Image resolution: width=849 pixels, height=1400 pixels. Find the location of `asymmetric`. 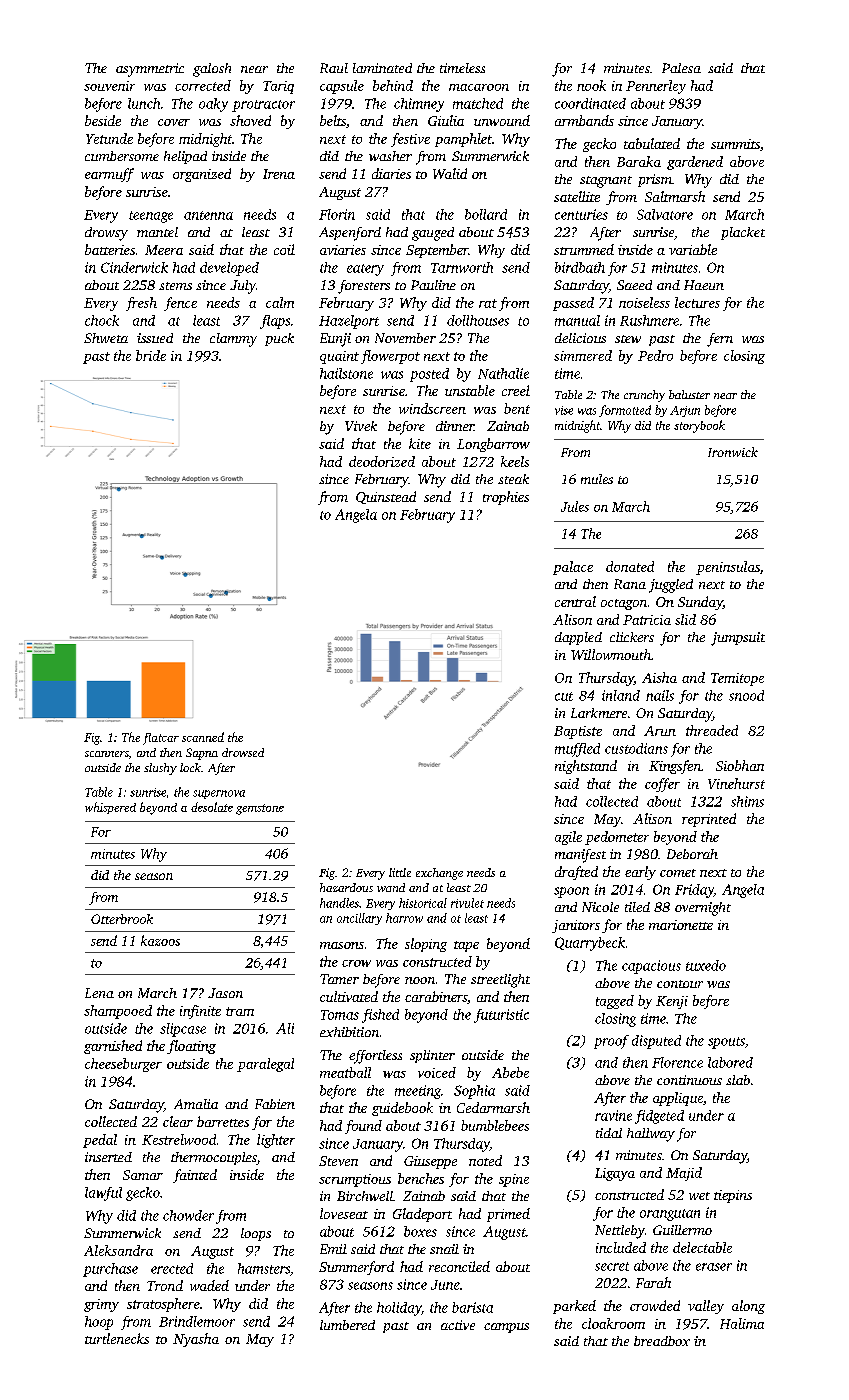

asymmetric is located at coordinates (150, 70).
